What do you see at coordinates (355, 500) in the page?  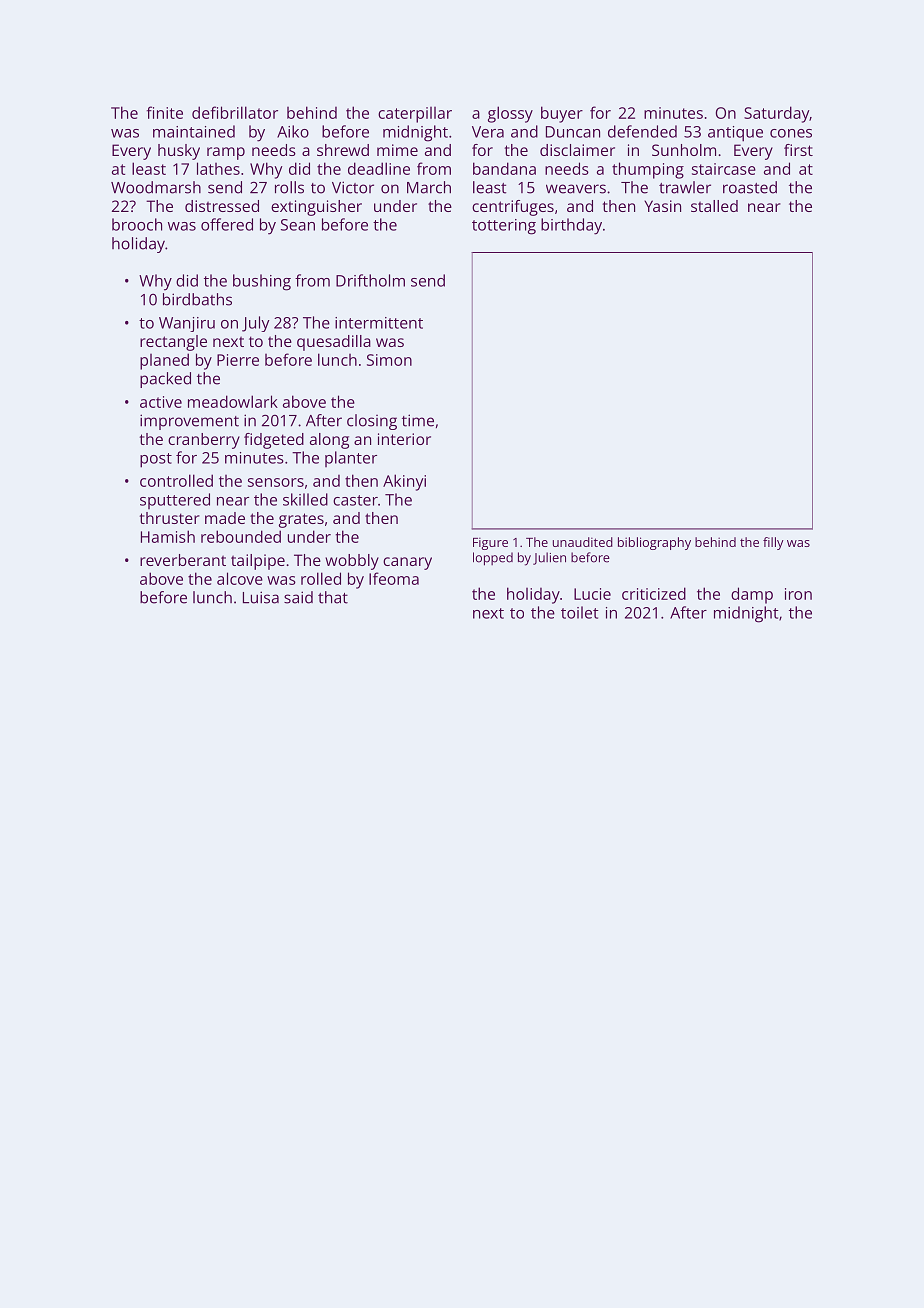 I see `caster` at bounding box center [355, 500].
